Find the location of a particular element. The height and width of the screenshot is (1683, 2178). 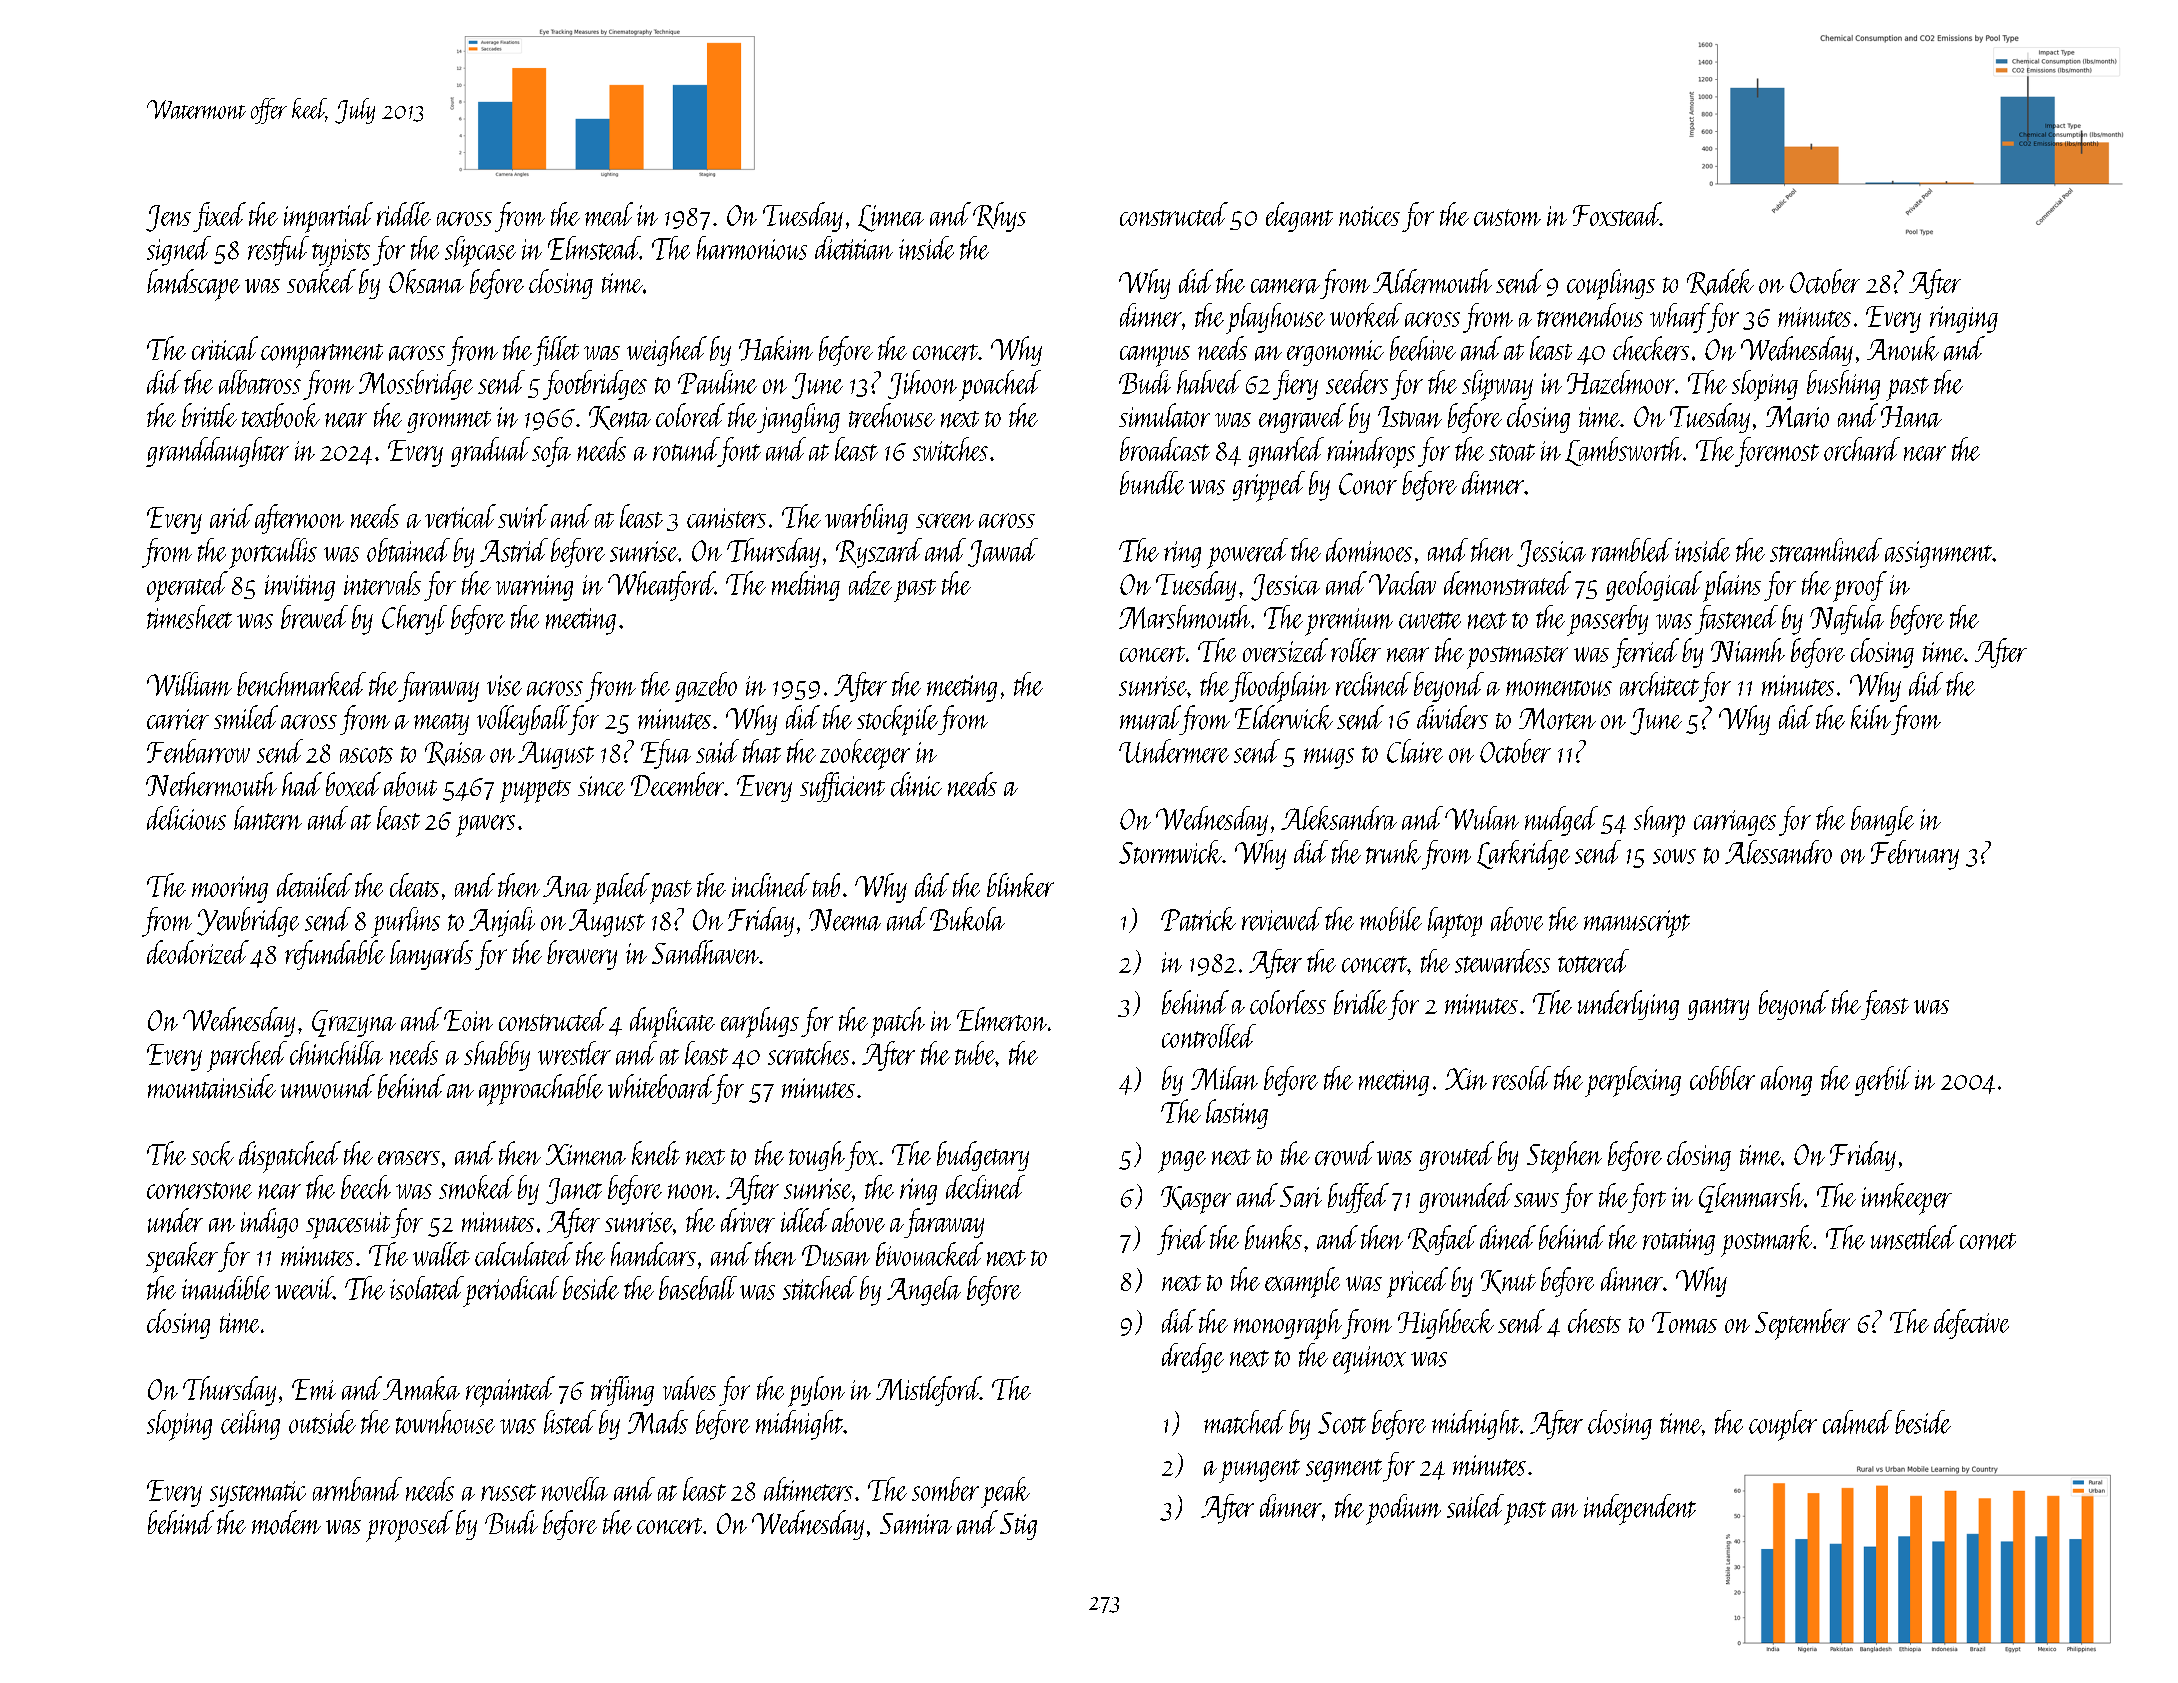

stockpile is located at coordinates (897, 720).
